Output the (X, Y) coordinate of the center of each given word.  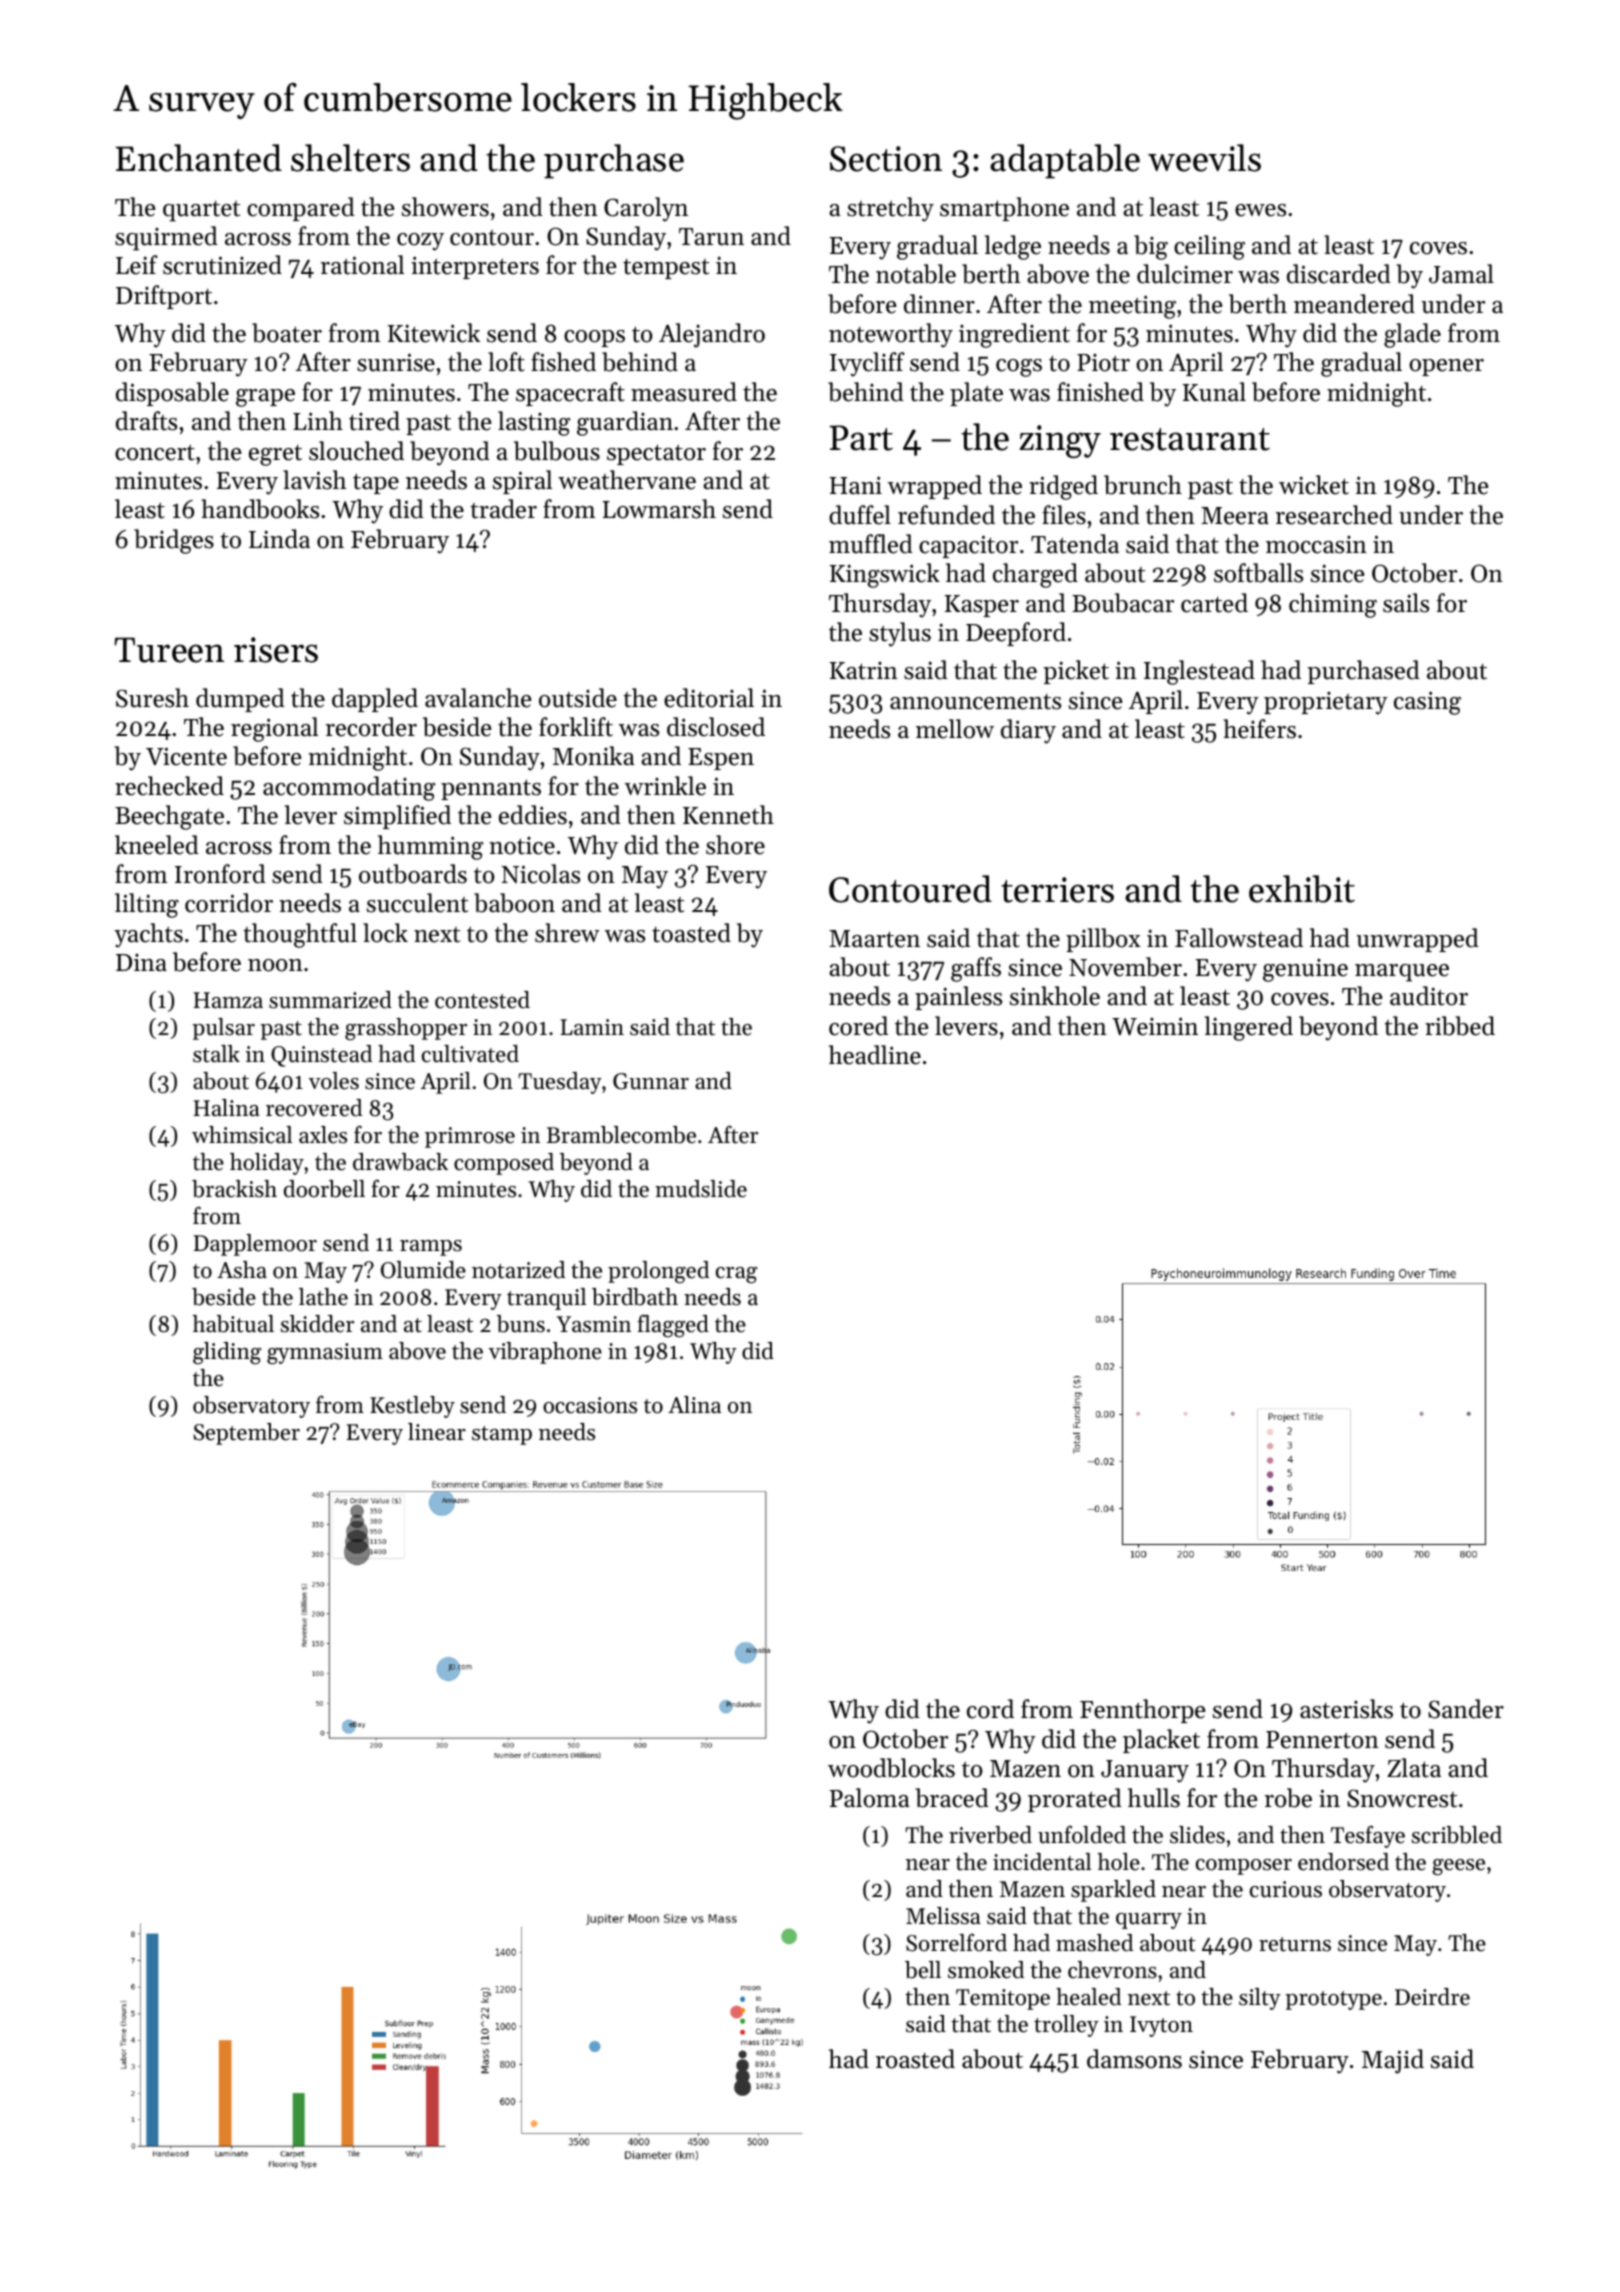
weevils (1204, 158)
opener (1446, 367)
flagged (673, 1326)
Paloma (869, 1798)
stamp (502, 1435)
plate (976, 394)
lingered (1249, 1028)
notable (916, 274)
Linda (279, 539)
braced (952, 1798)
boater (287, 333)
